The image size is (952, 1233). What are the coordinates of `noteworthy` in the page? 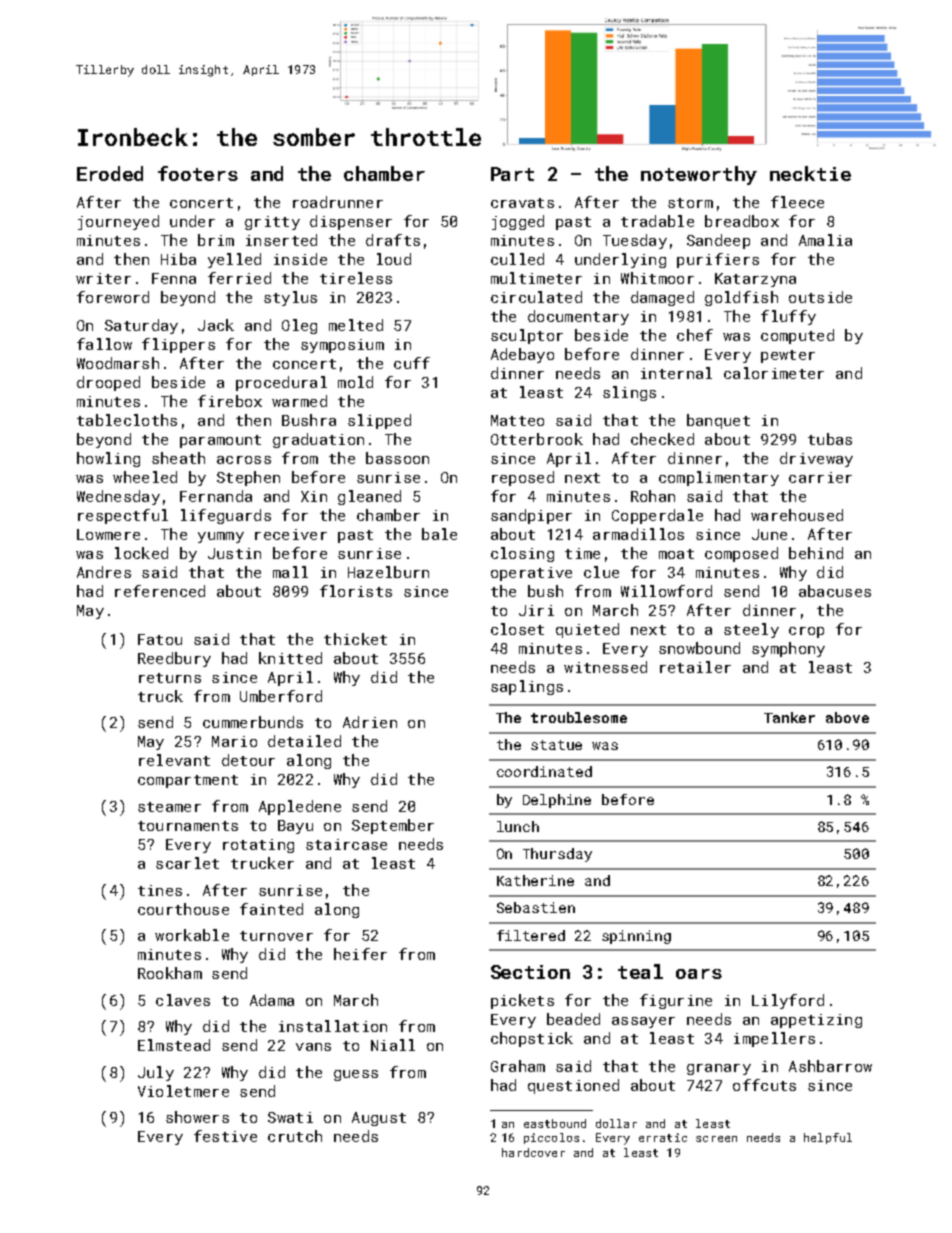 It's located at (699, 175).
